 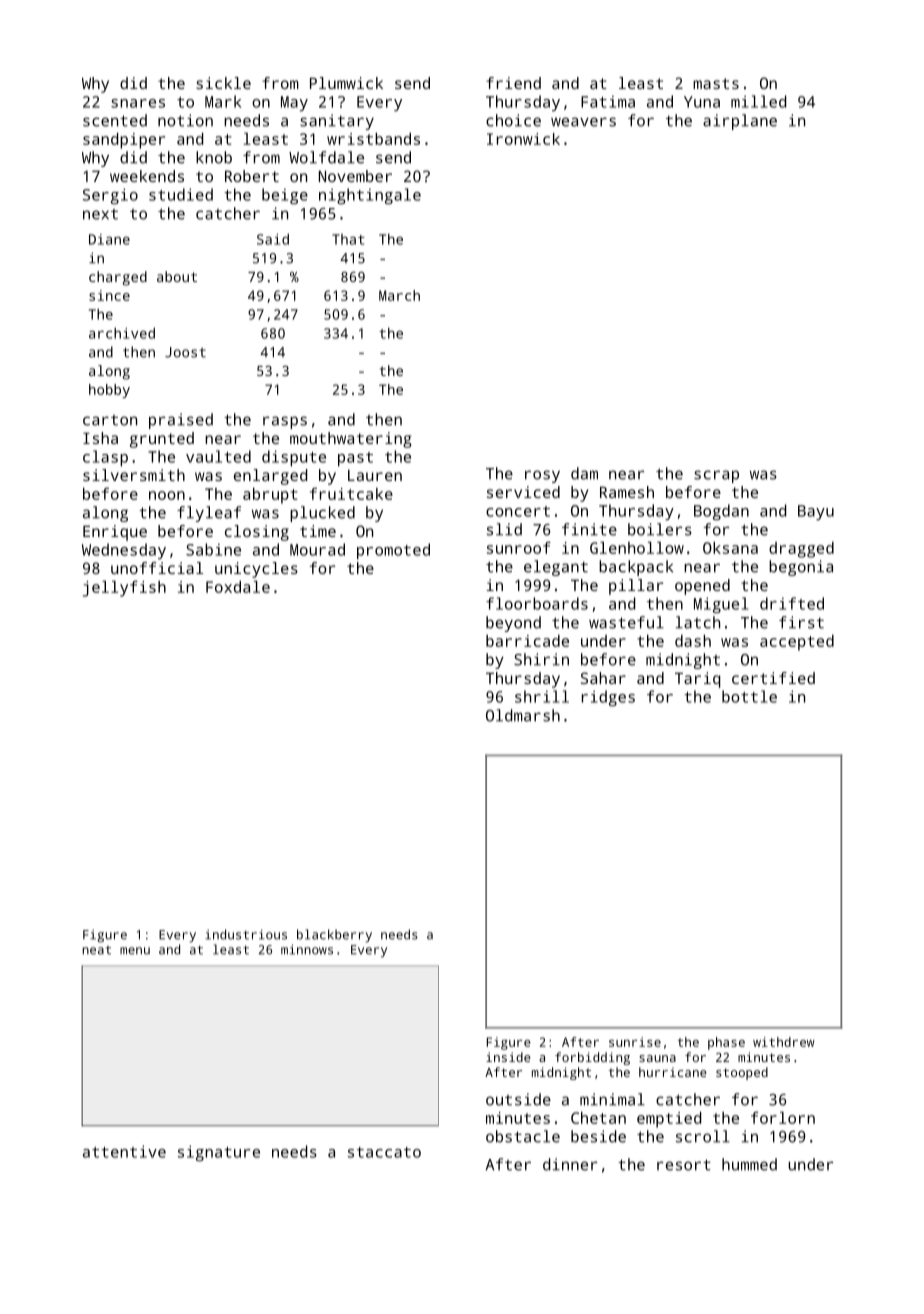 What do you see at coordinates (749, 696) in the page?
I see `bottle` at bounding box center [749, 696].
